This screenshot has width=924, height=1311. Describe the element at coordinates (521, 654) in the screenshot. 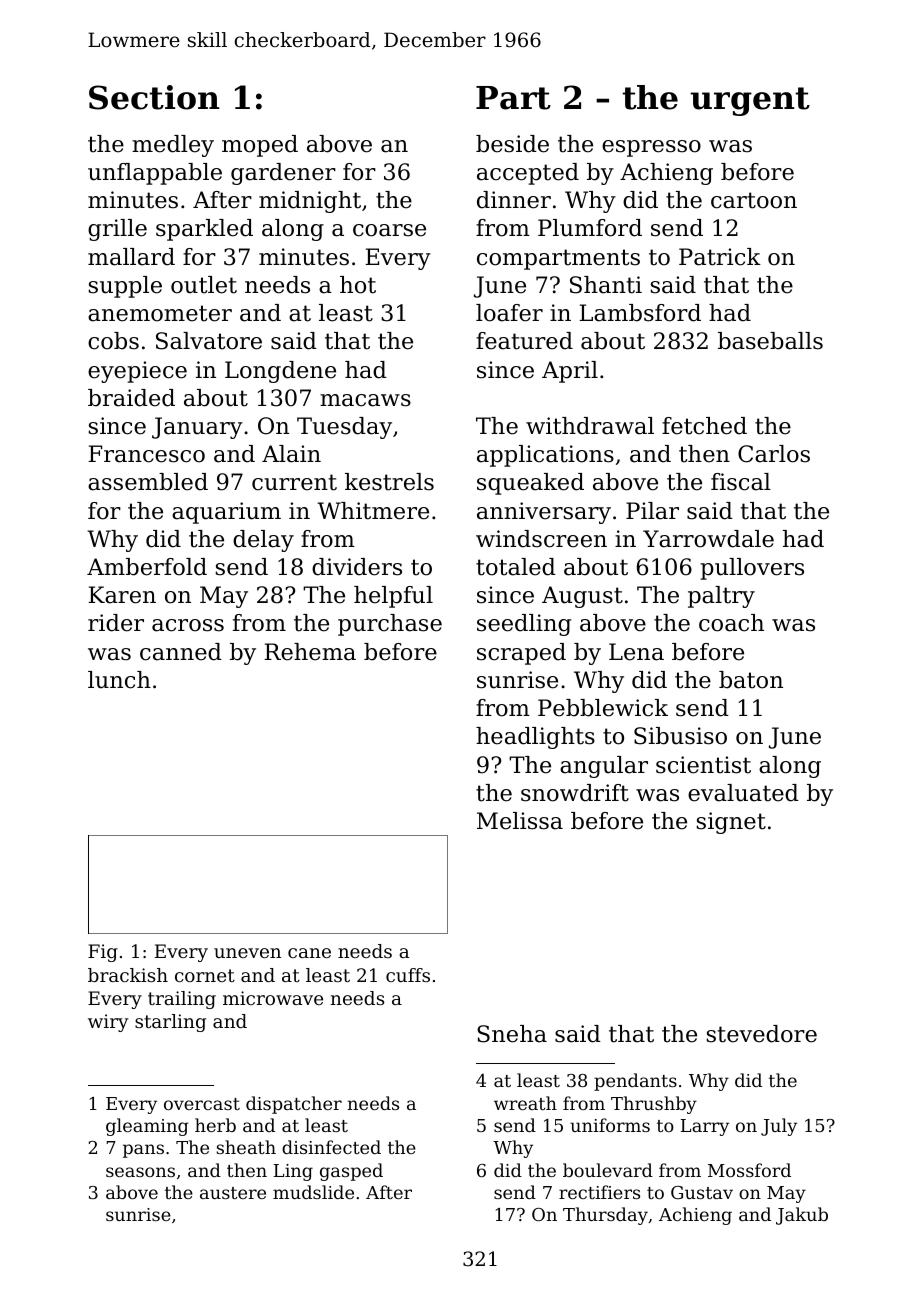

I see `scraped` at that location.
